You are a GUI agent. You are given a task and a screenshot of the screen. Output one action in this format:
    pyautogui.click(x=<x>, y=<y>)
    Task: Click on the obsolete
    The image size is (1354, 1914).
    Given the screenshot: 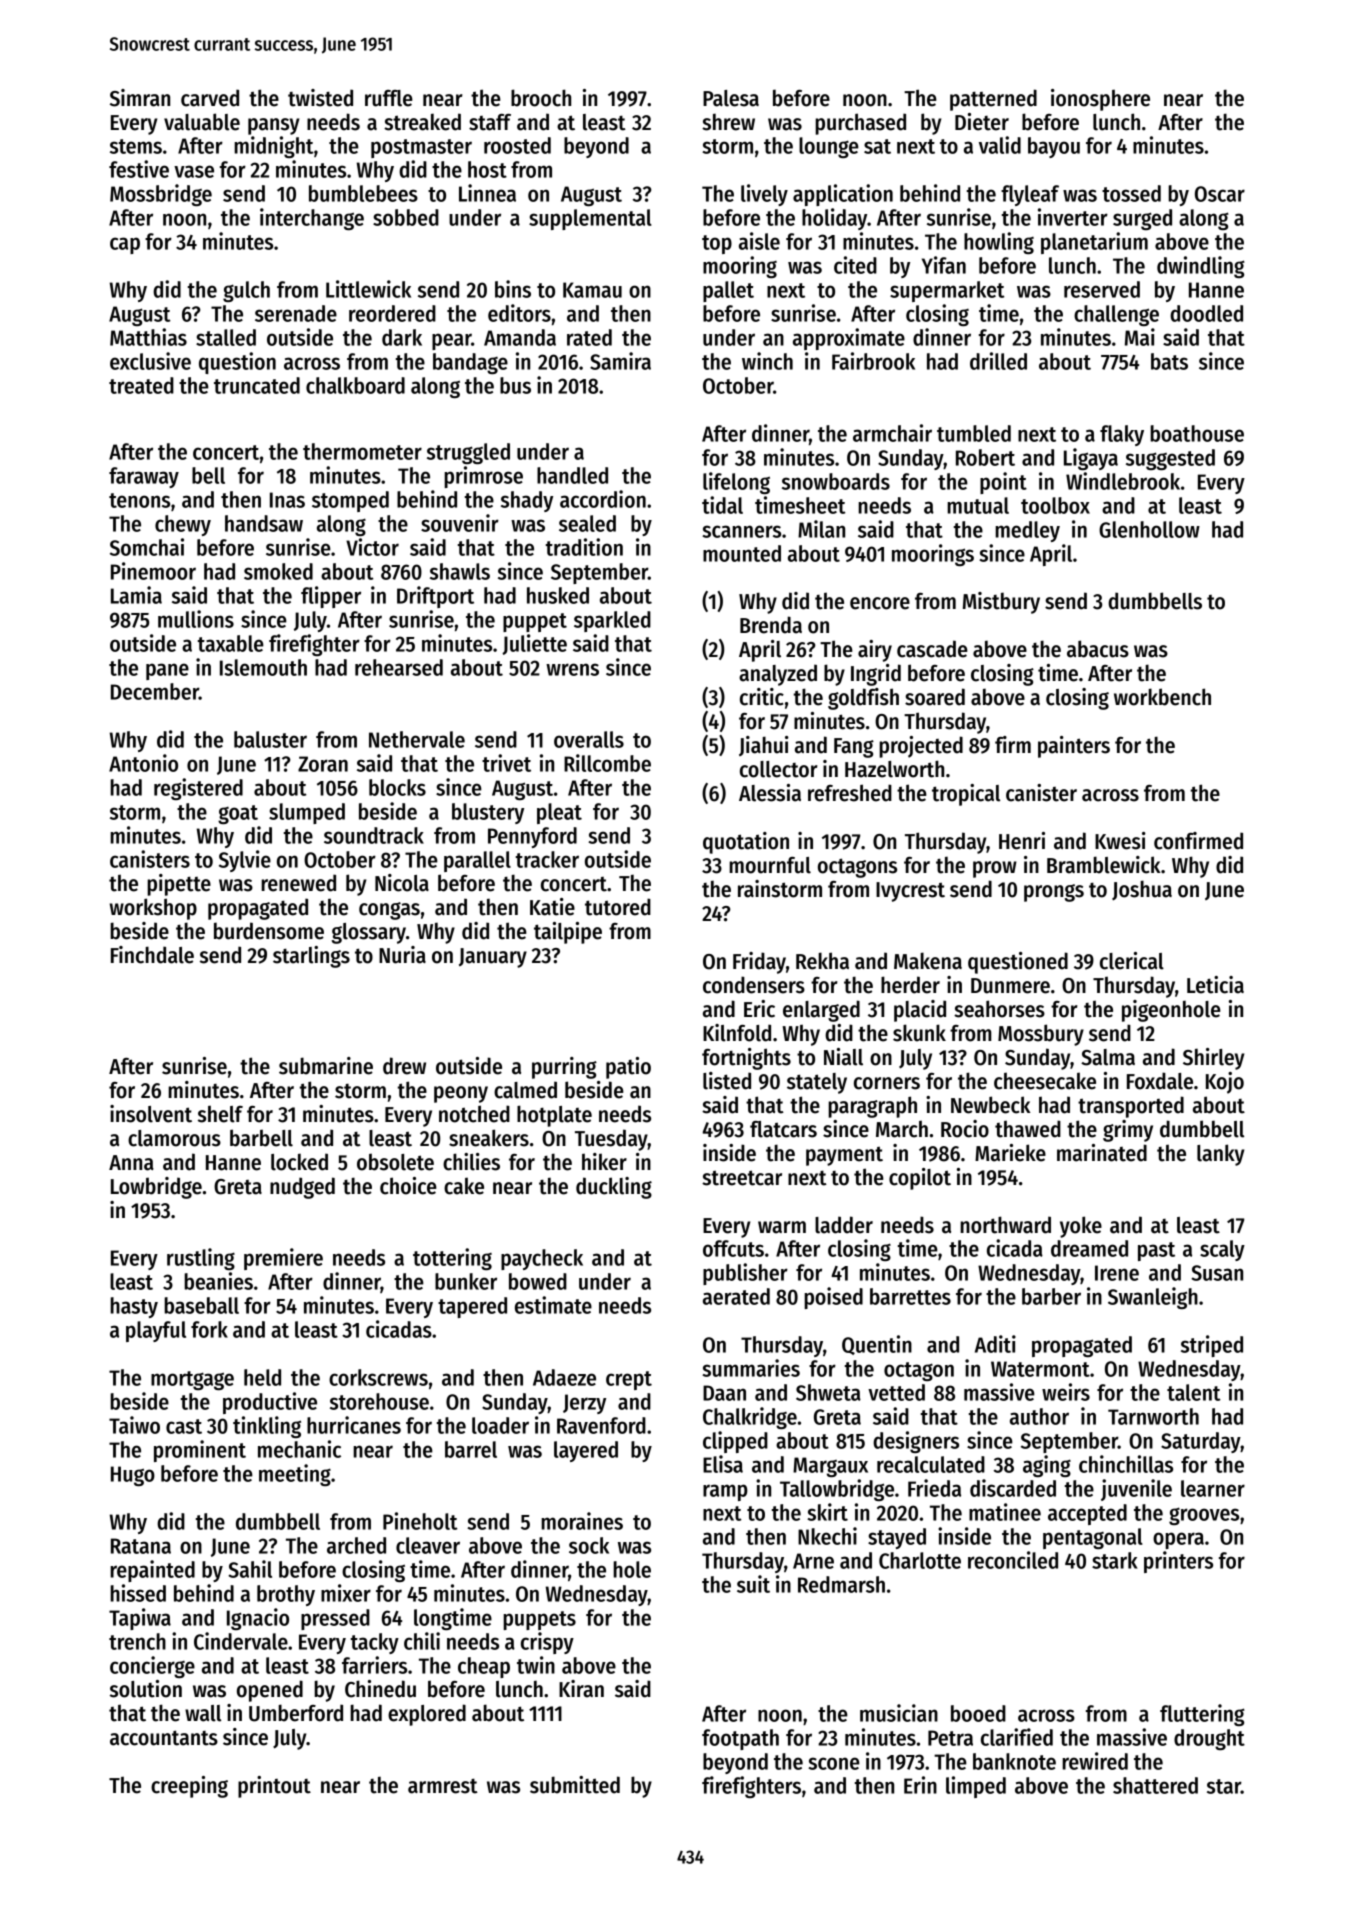 What is the action you would take?
    pyautogui.click(x=395, y=1162)
